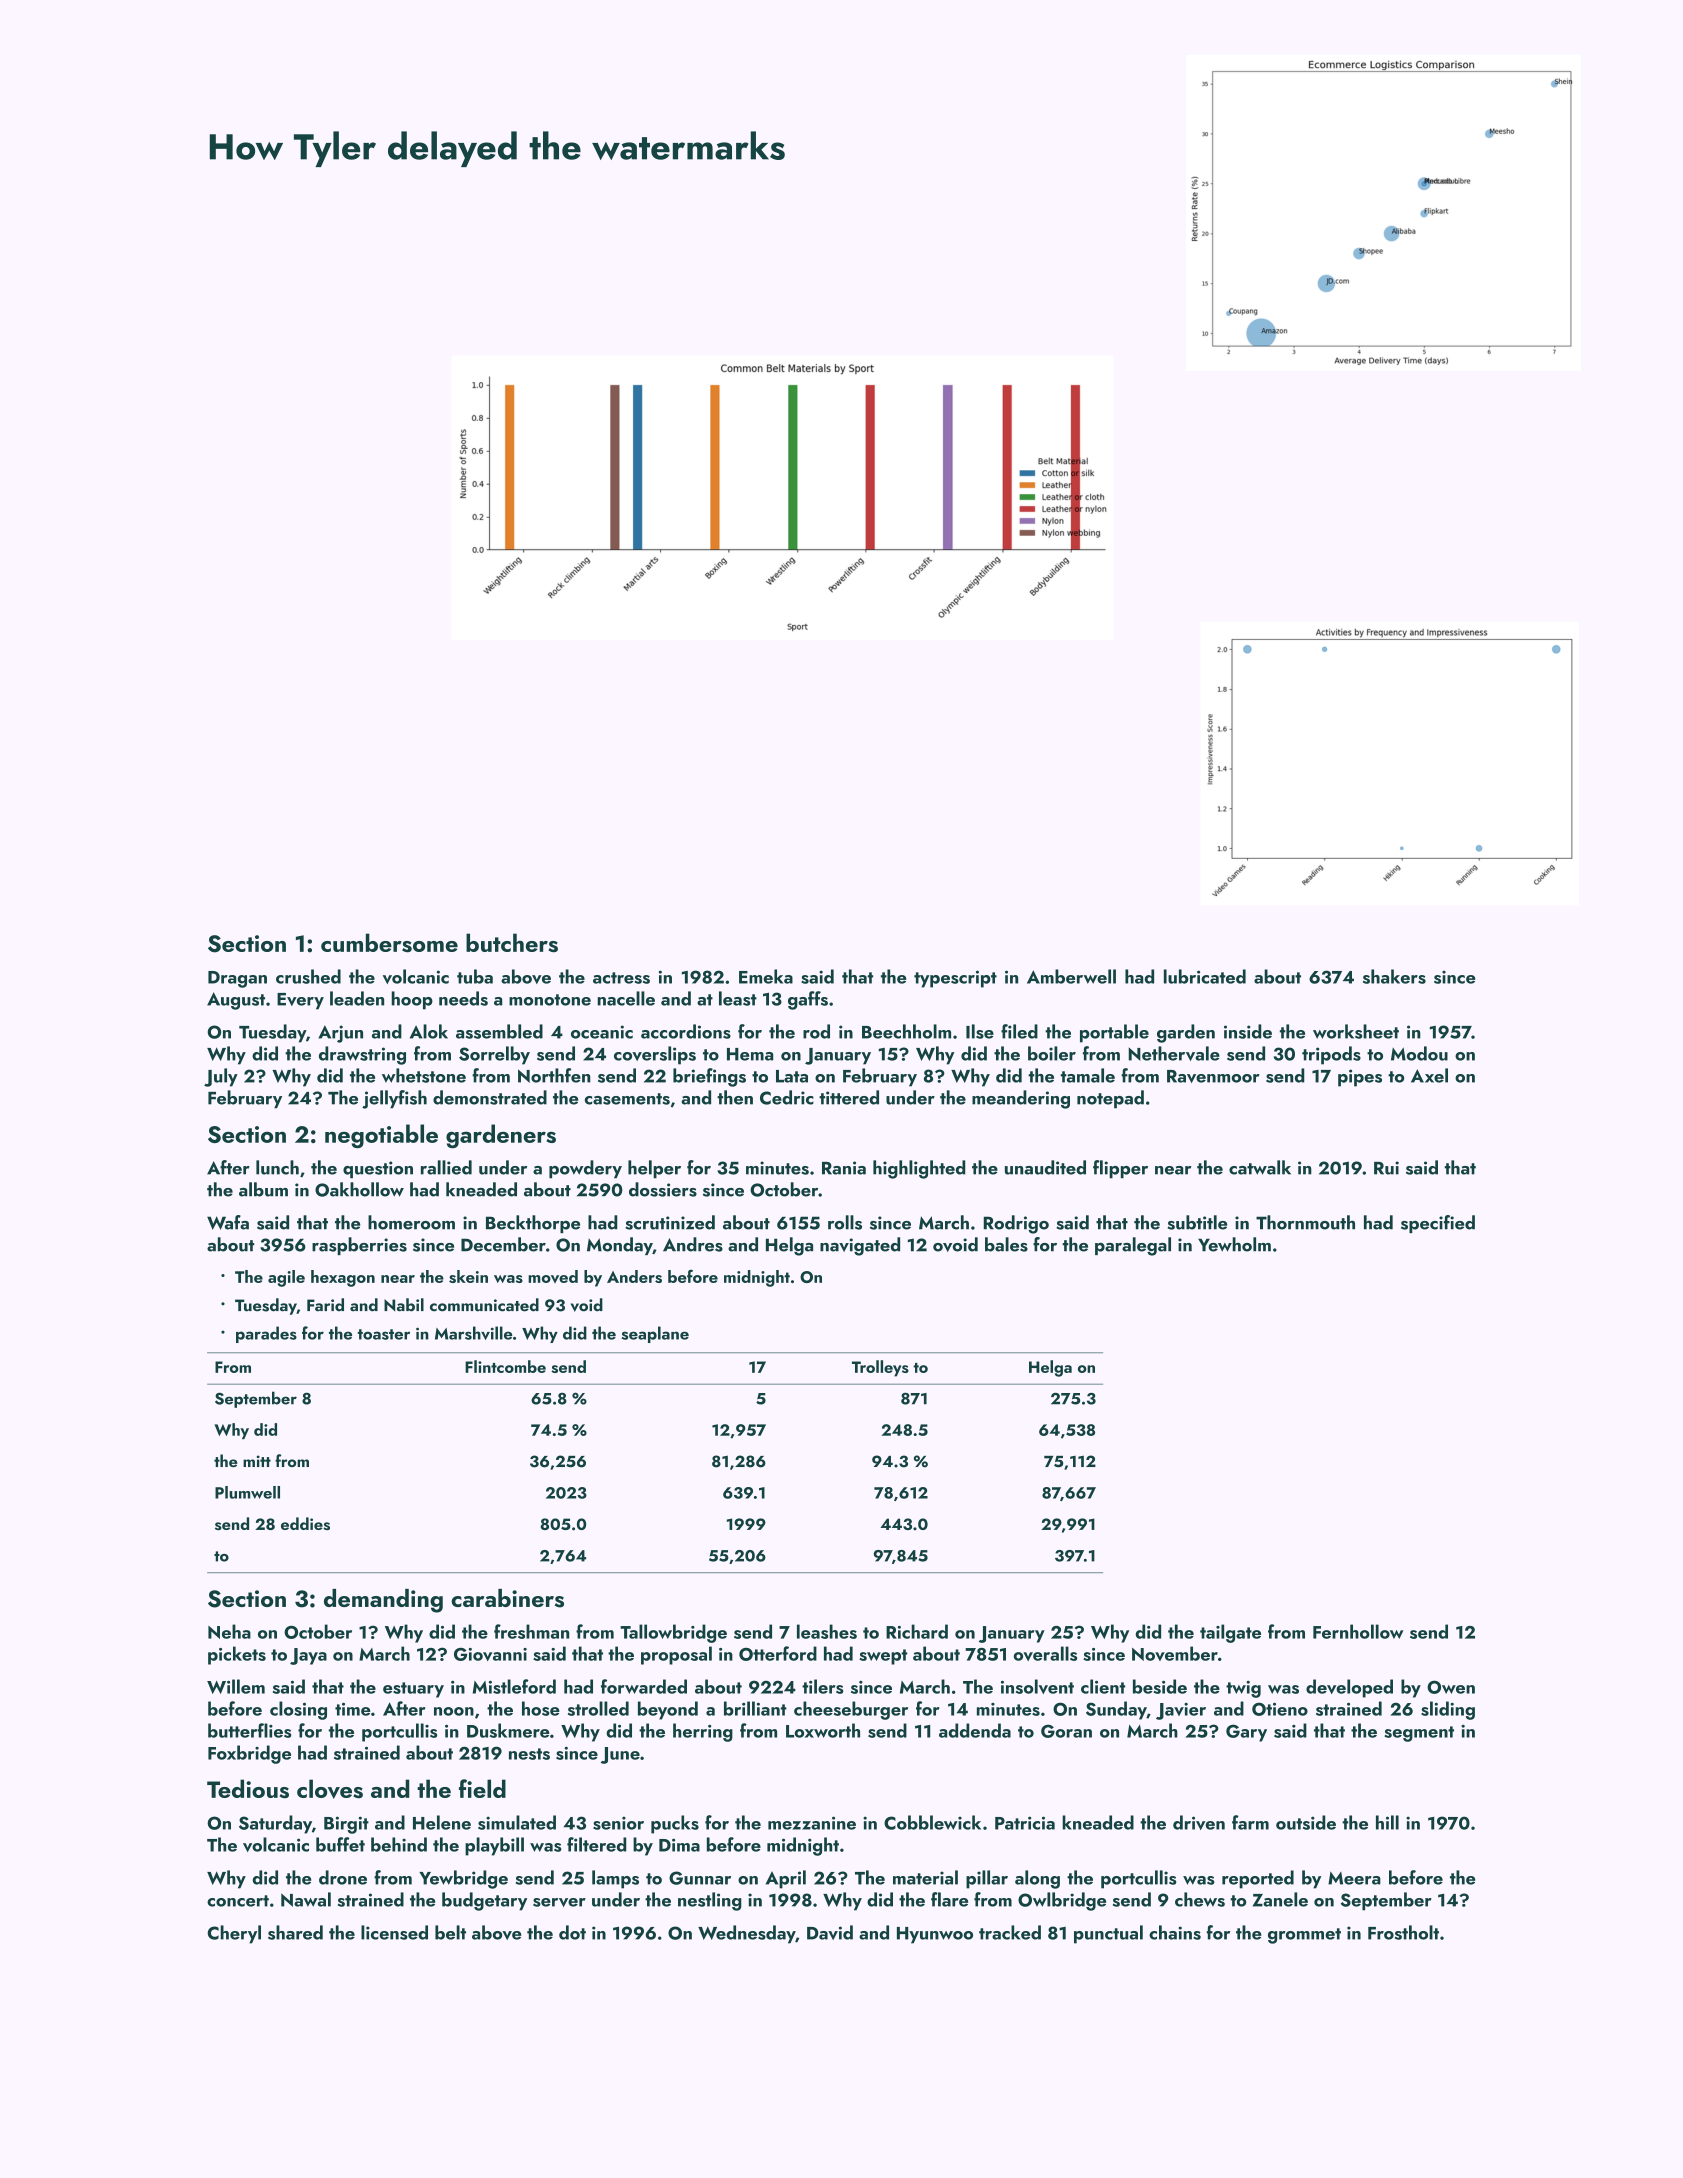 The image size is (1683, 2178). Describe the element at coordinates (1349, 1688) in the screenshot. I see `developed` at that location.
